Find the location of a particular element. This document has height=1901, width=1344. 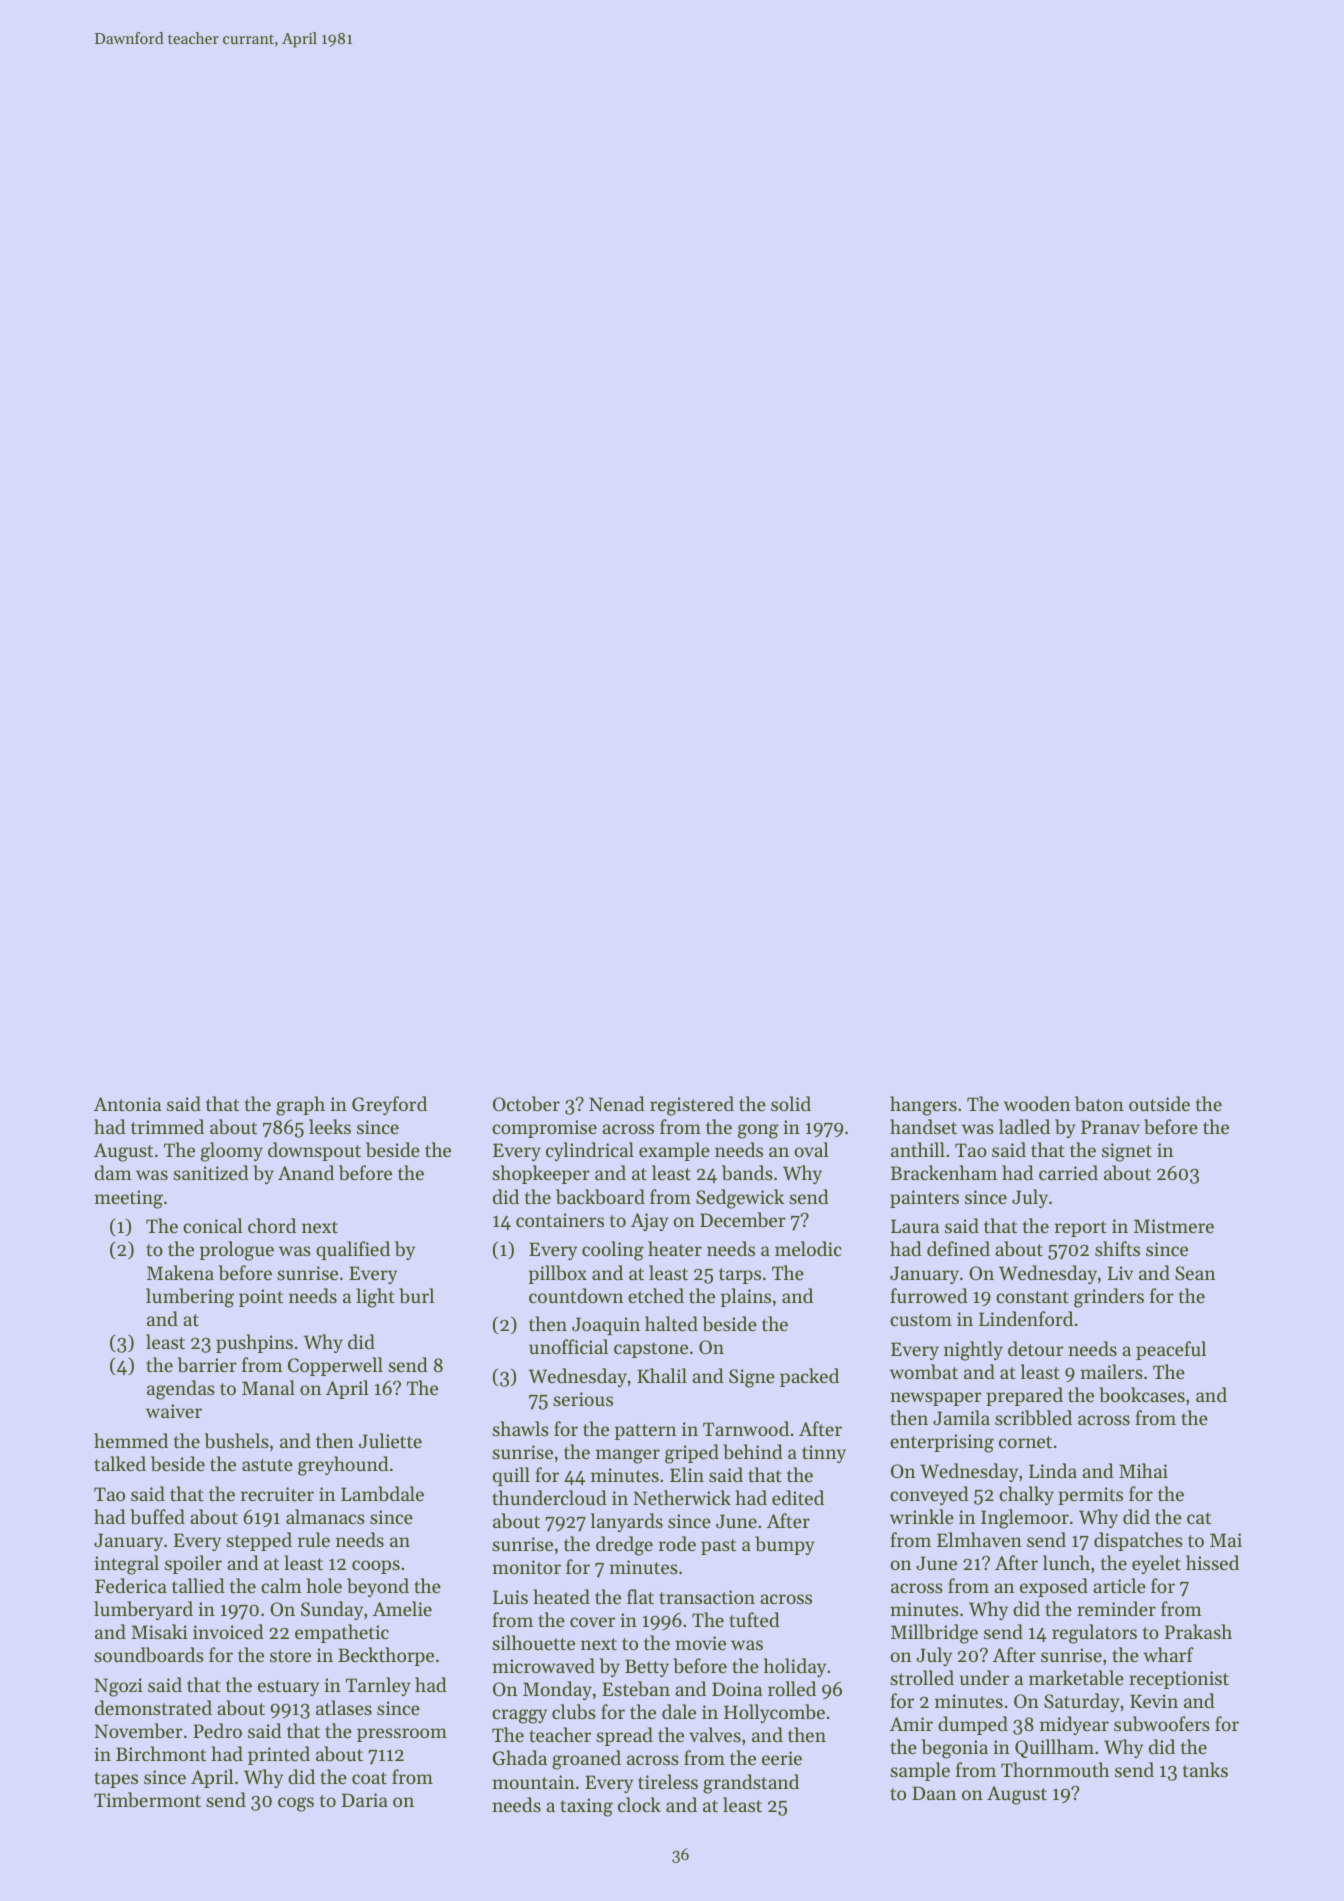

tanks is located at coordinates (1205, 1769).
